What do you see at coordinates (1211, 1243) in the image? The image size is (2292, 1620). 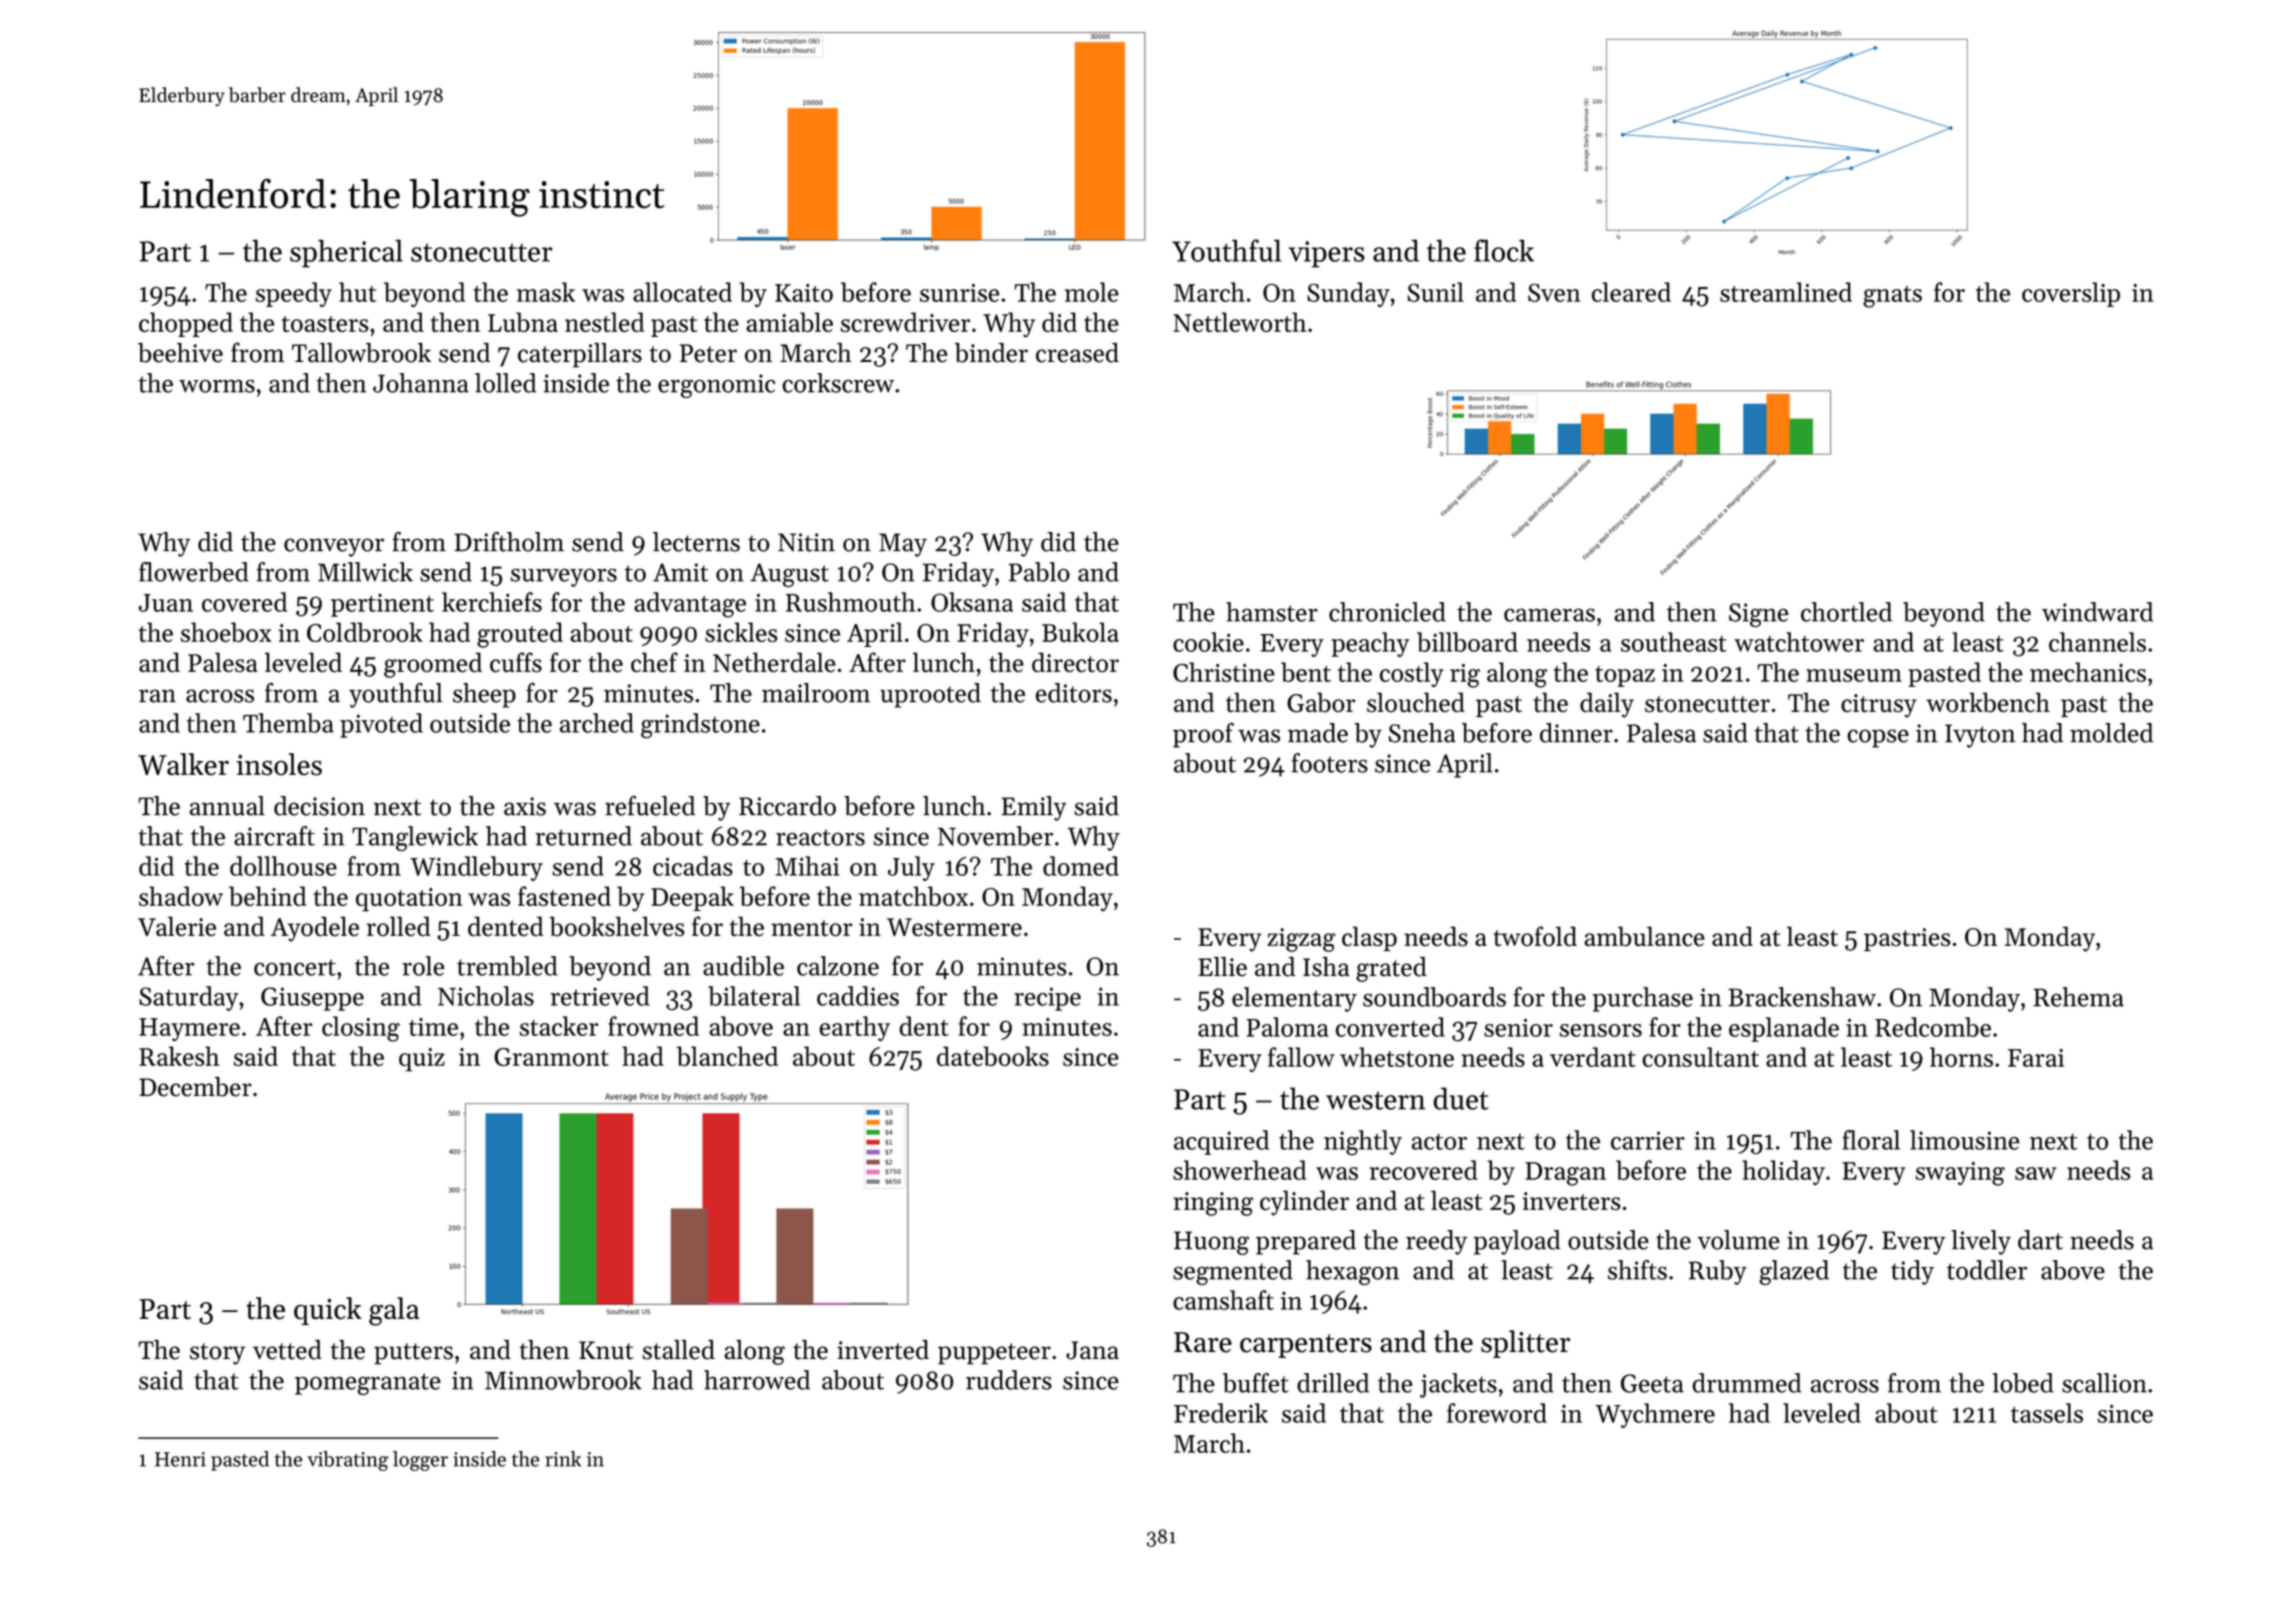 I see `Huong` at bounding box center [1211, 1243].
